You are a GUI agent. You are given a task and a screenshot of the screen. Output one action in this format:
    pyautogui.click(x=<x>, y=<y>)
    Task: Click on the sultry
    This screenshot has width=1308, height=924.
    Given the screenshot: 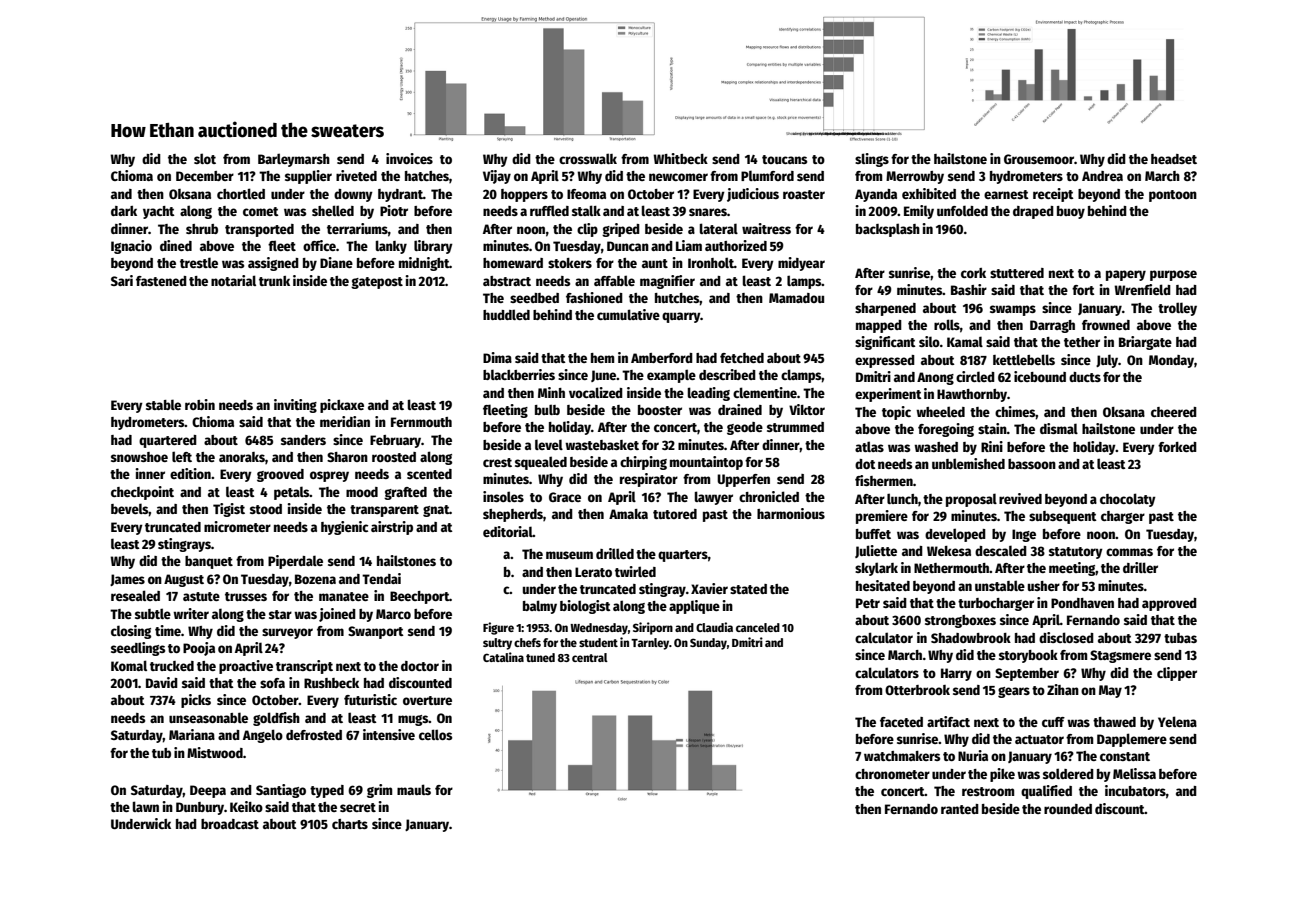 What is the action you would take?
    pyautogui.click(x=497, y=644)
